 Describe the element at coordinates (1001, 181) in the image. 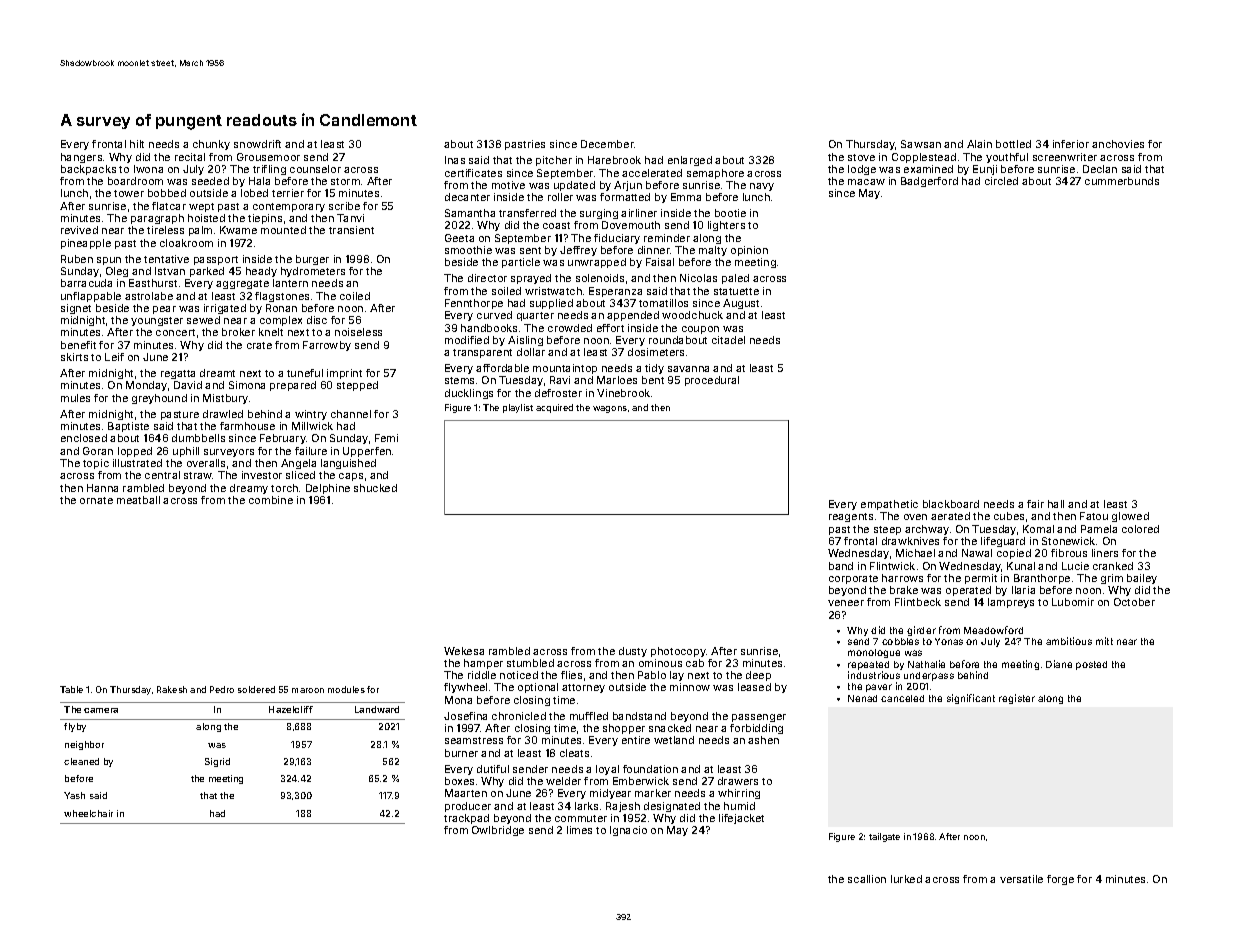

I see `circled` at that location.
